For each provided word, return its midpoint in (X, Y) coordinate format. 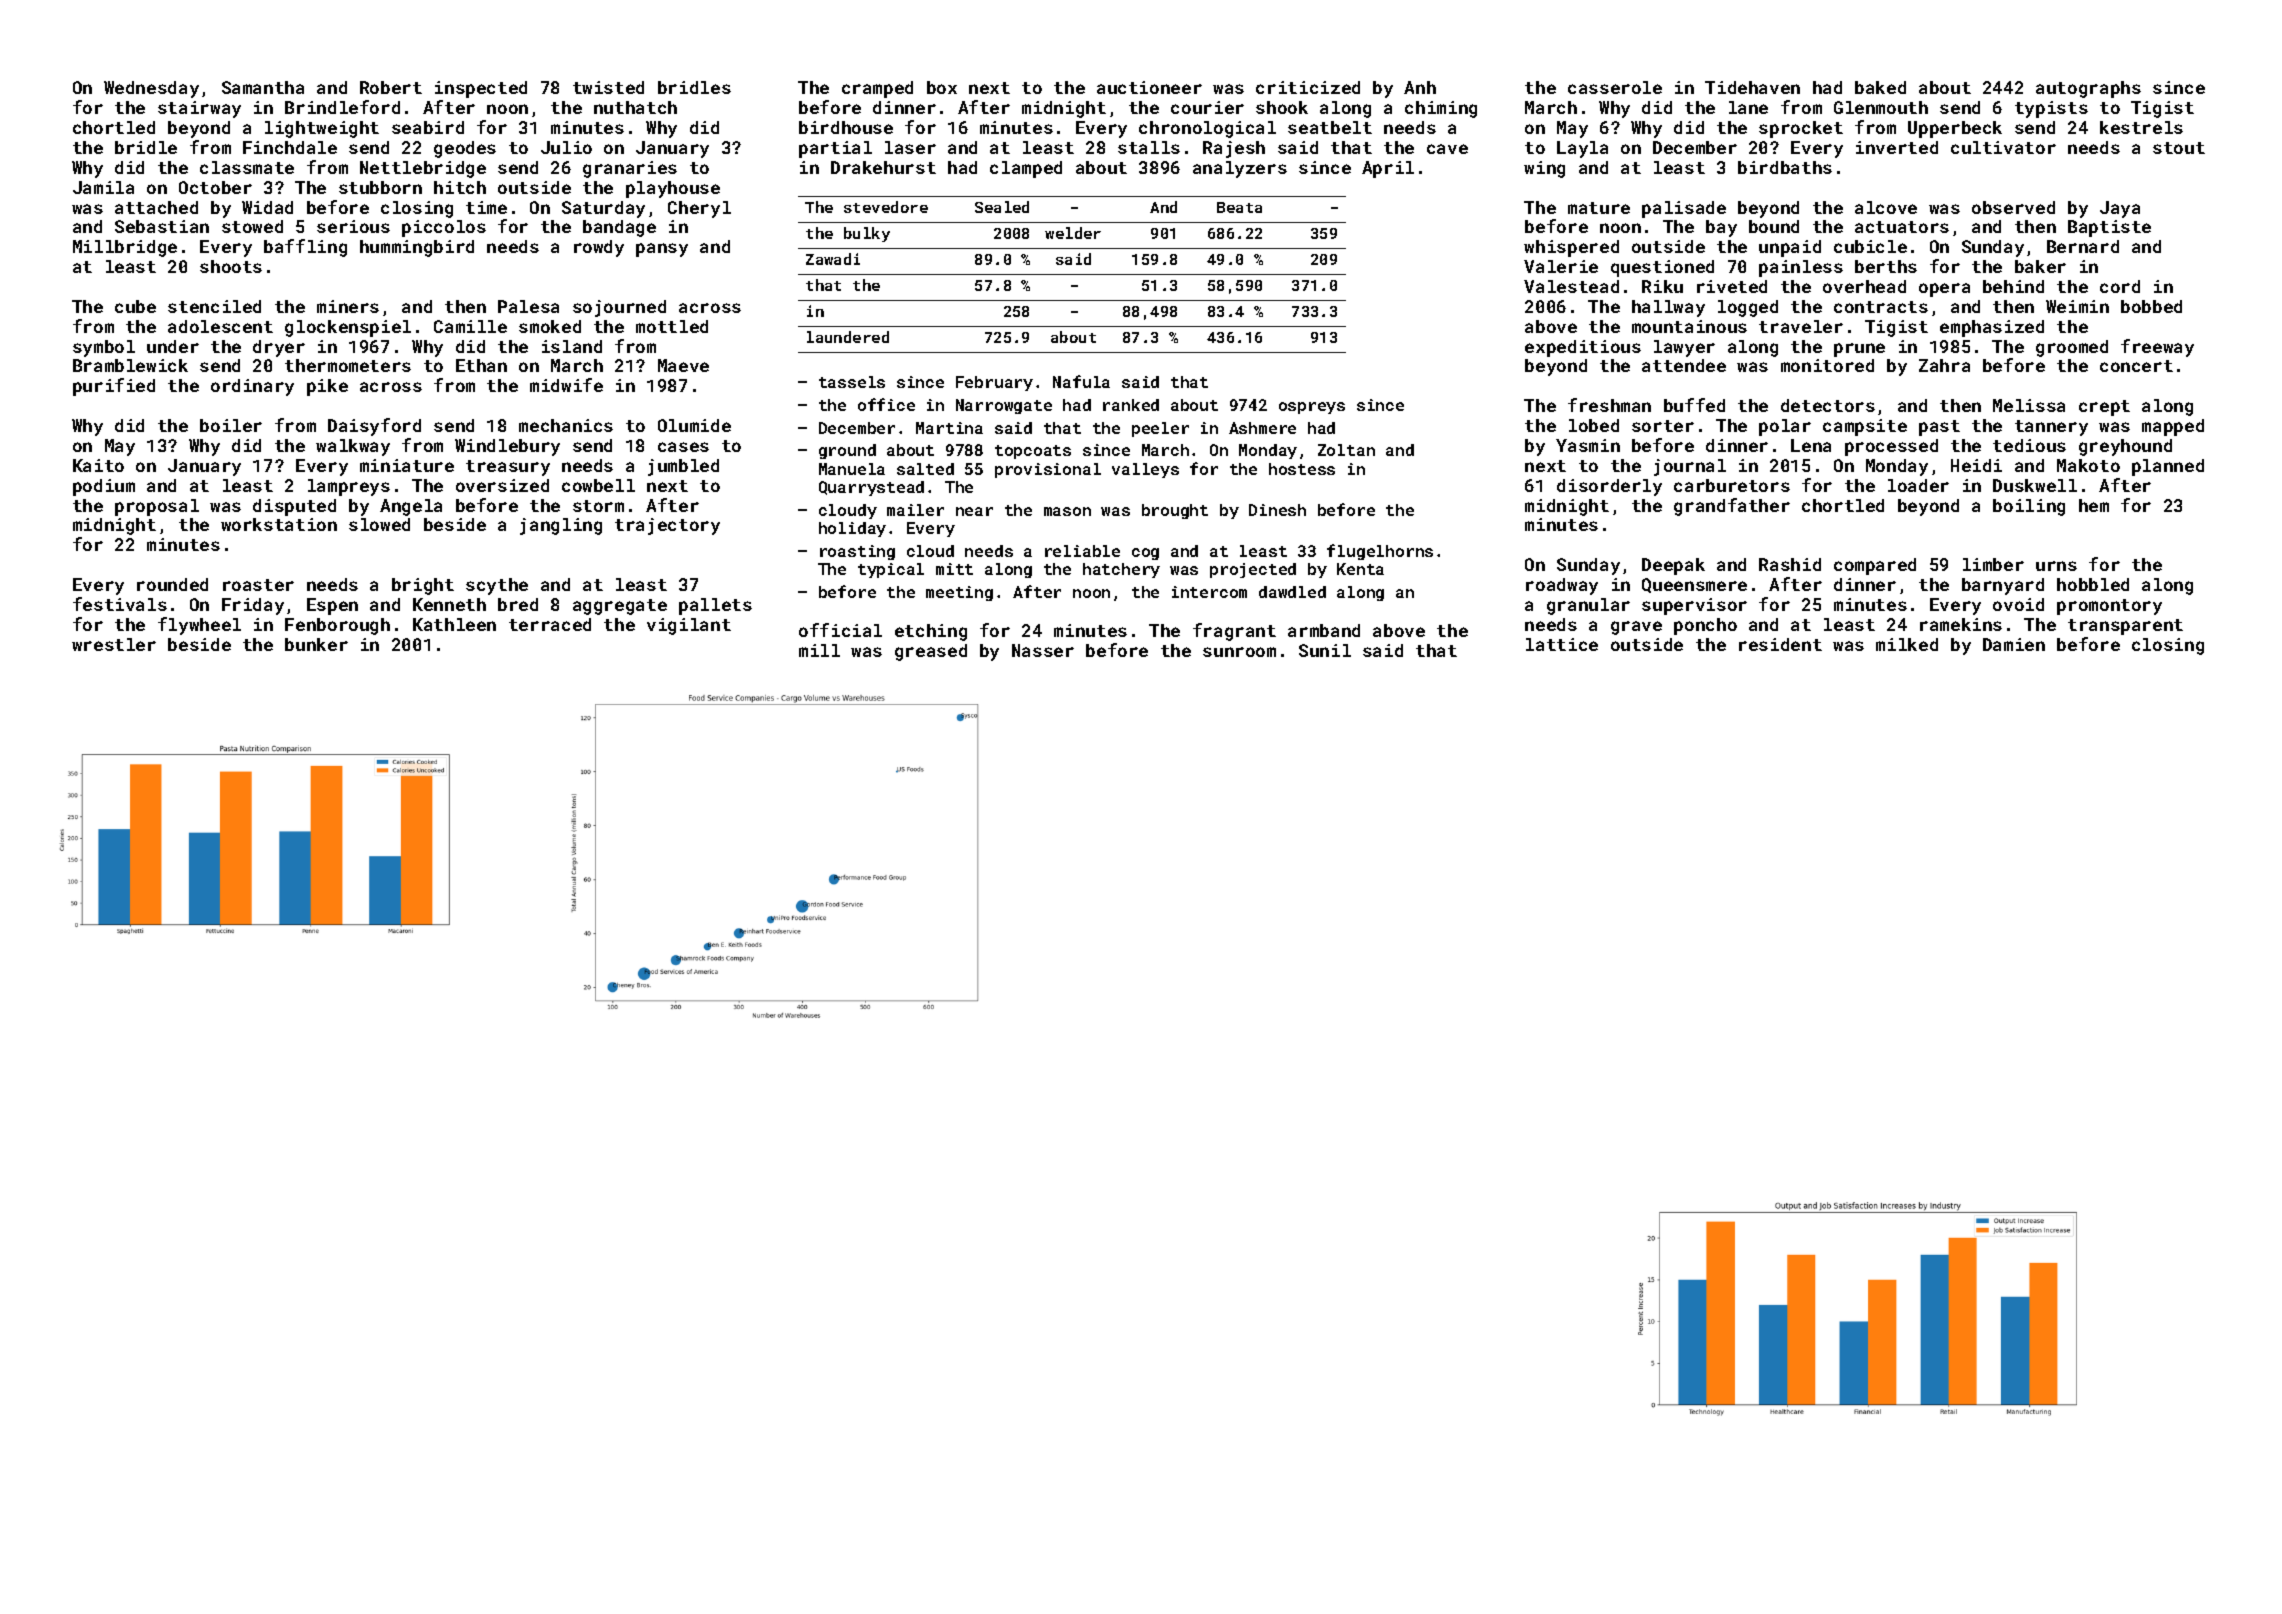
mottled (672, 326)
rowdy (599, 248)
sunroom (1239, 652)
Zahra (1944, 365)
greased (931, 652)
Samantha (263, 87)
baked (1880, 87)
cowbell (598, 485)
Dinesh (1277, 510)
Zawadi (833, 259)
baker (2040, 266)
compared (1875, 566)
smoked (550, 326)
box (942, 87)
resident (1780, 644)
